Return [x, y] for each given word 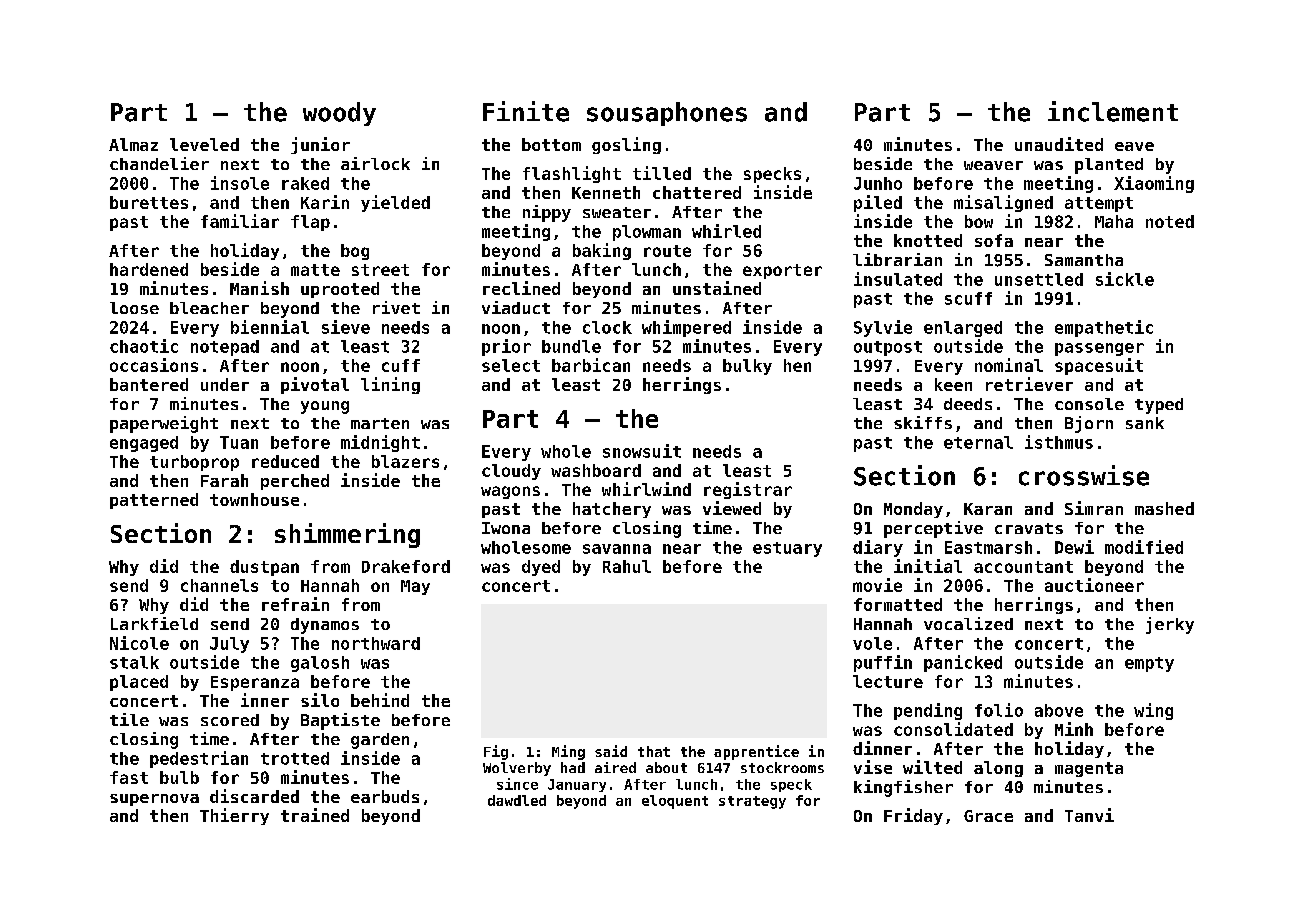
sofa [994, 240]
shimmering [347, 535]
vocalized [968, 623]
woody [339, 114]
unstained [717, 288]
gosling [626, 145]
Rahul [627, 566]
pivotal [315, 385]
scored [230, 720]
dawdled [517, 800]
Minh [1074, 729]
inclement [1113, 111]
